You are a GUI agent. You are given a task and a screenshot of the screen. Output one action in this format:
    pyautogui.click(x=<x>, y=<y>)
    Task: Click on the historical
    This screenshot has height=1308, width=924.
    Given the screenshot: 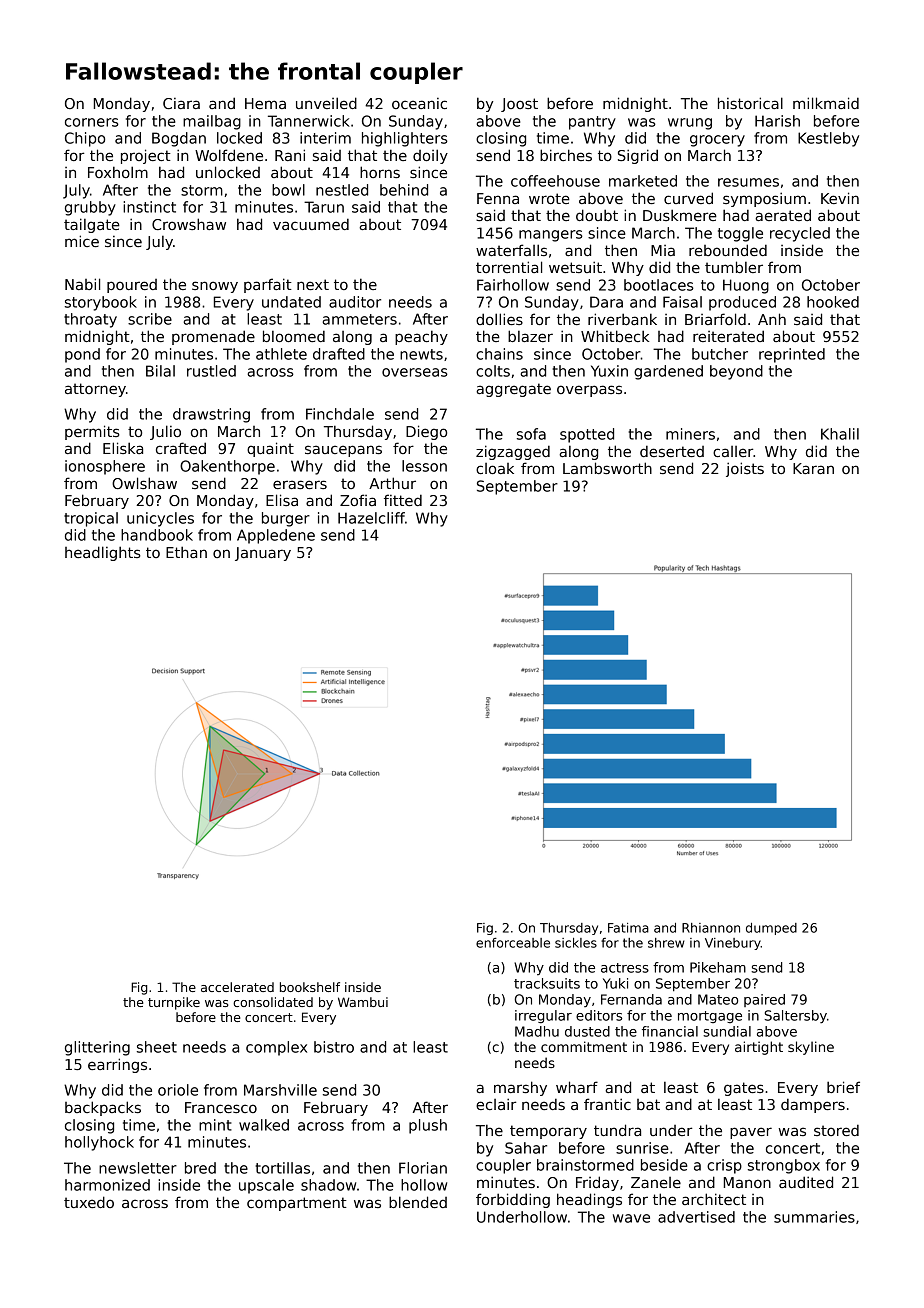 What is the action you would take?
    pyautogui.click(x=750, y=103)
